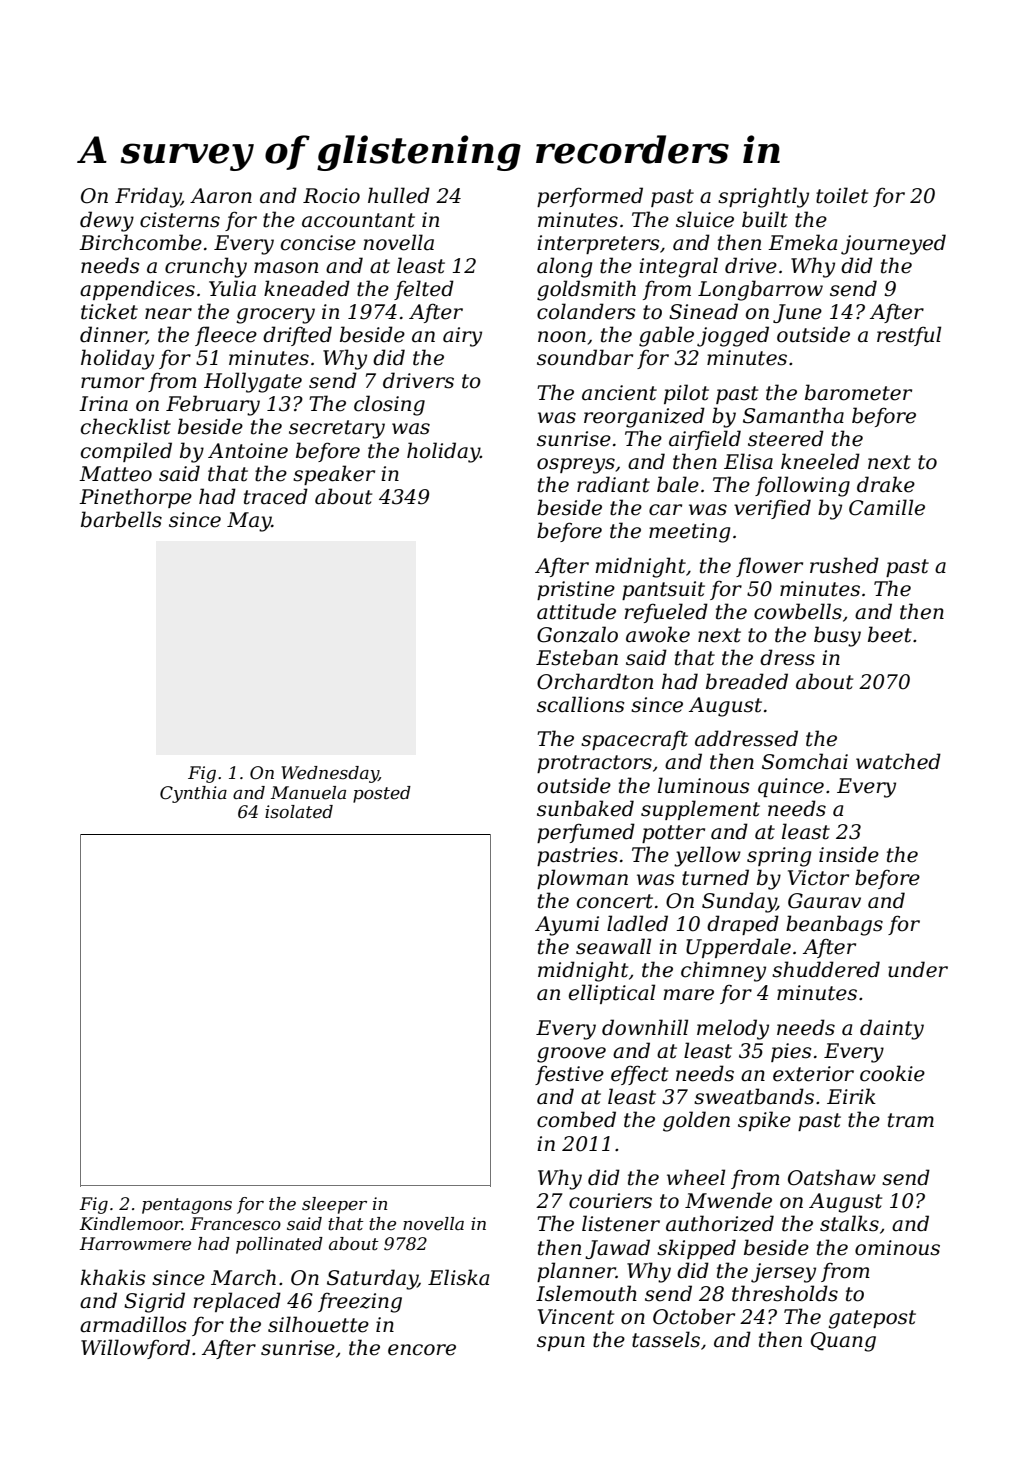  I want to click on Sigrid, so click(154, 1302).
